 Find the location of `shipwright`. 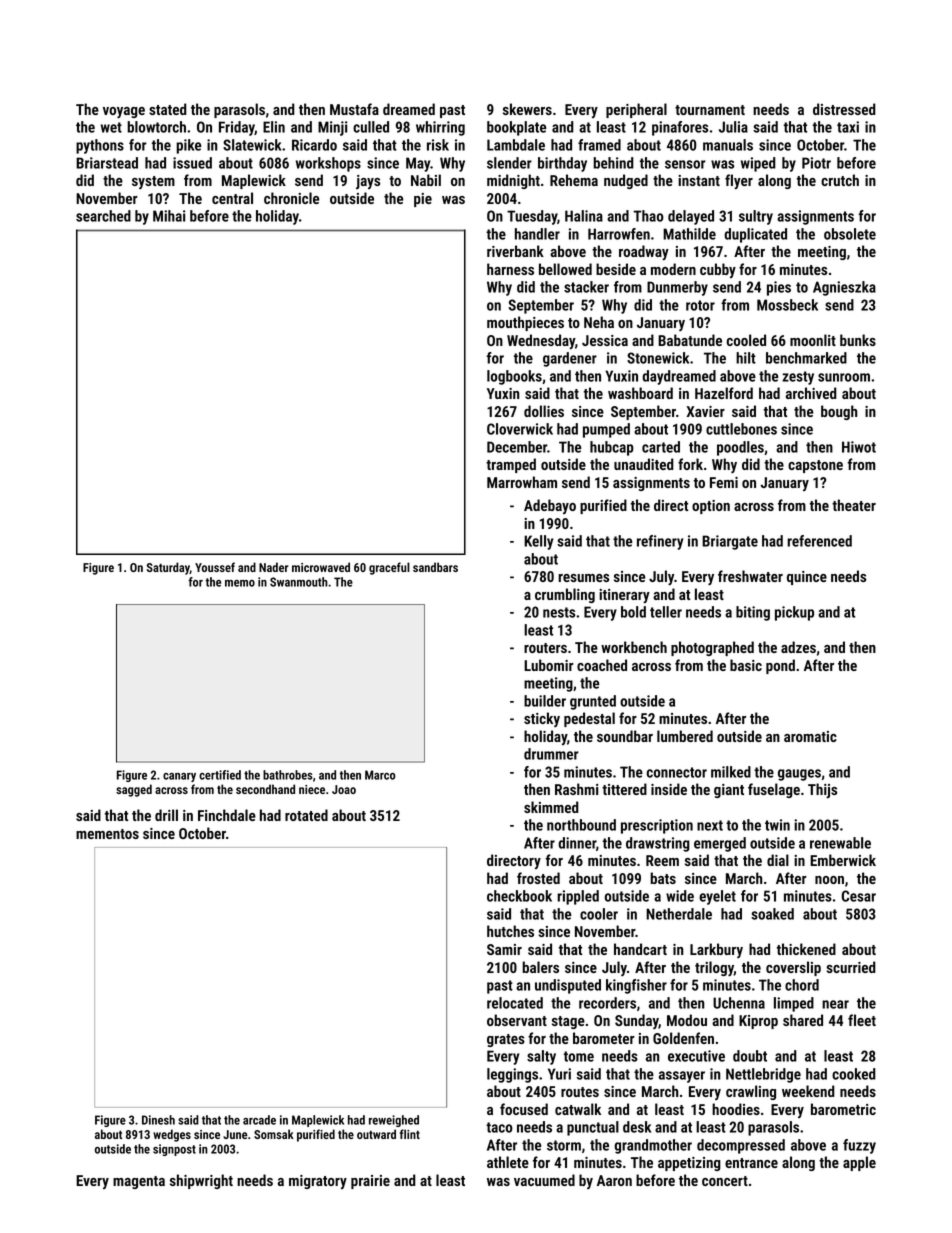

shipwright is located at coordinates (201, 1181).
